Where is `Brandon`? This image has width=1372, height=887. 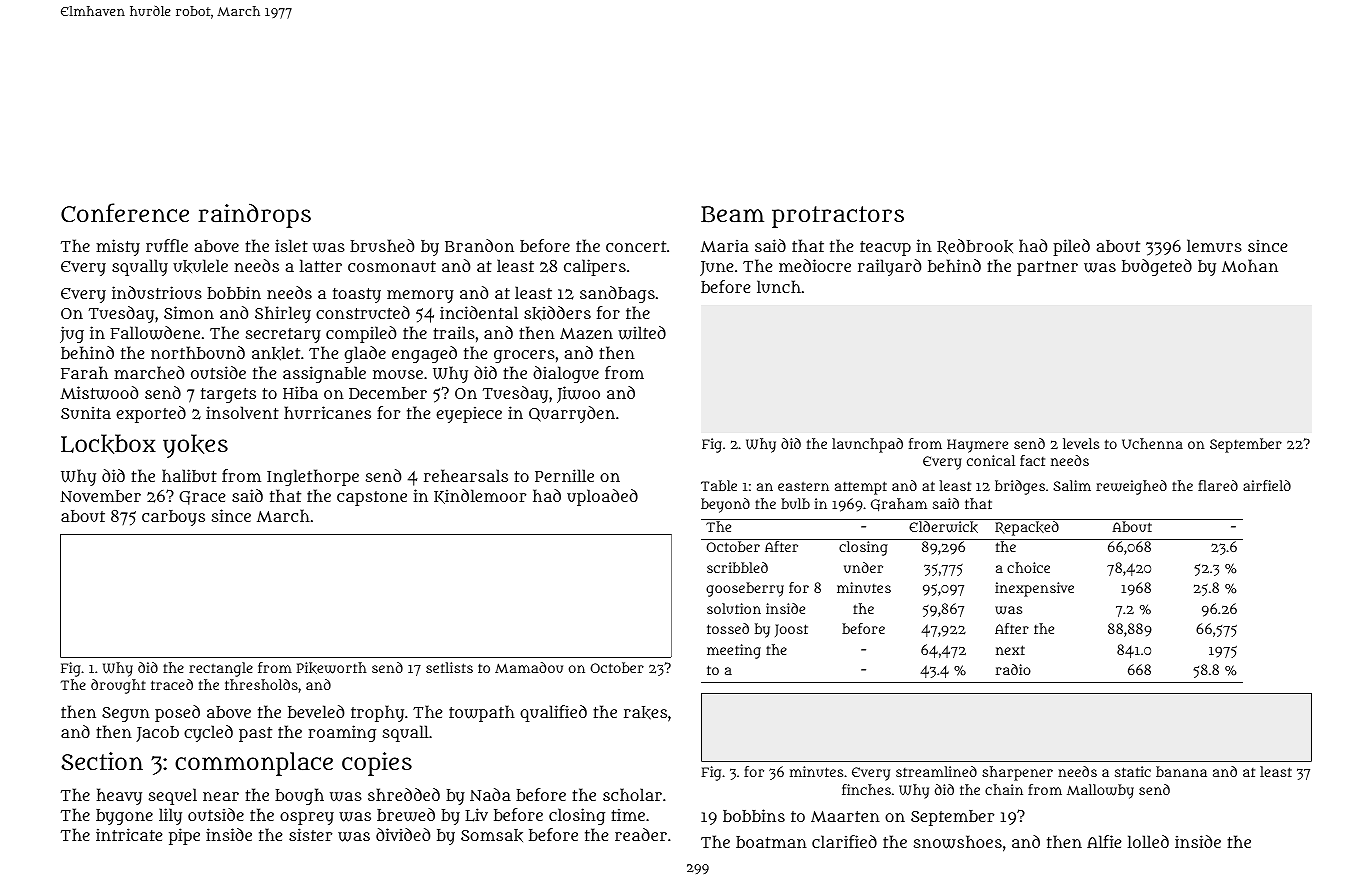 Brandon is located at coordinates (479, 245).
